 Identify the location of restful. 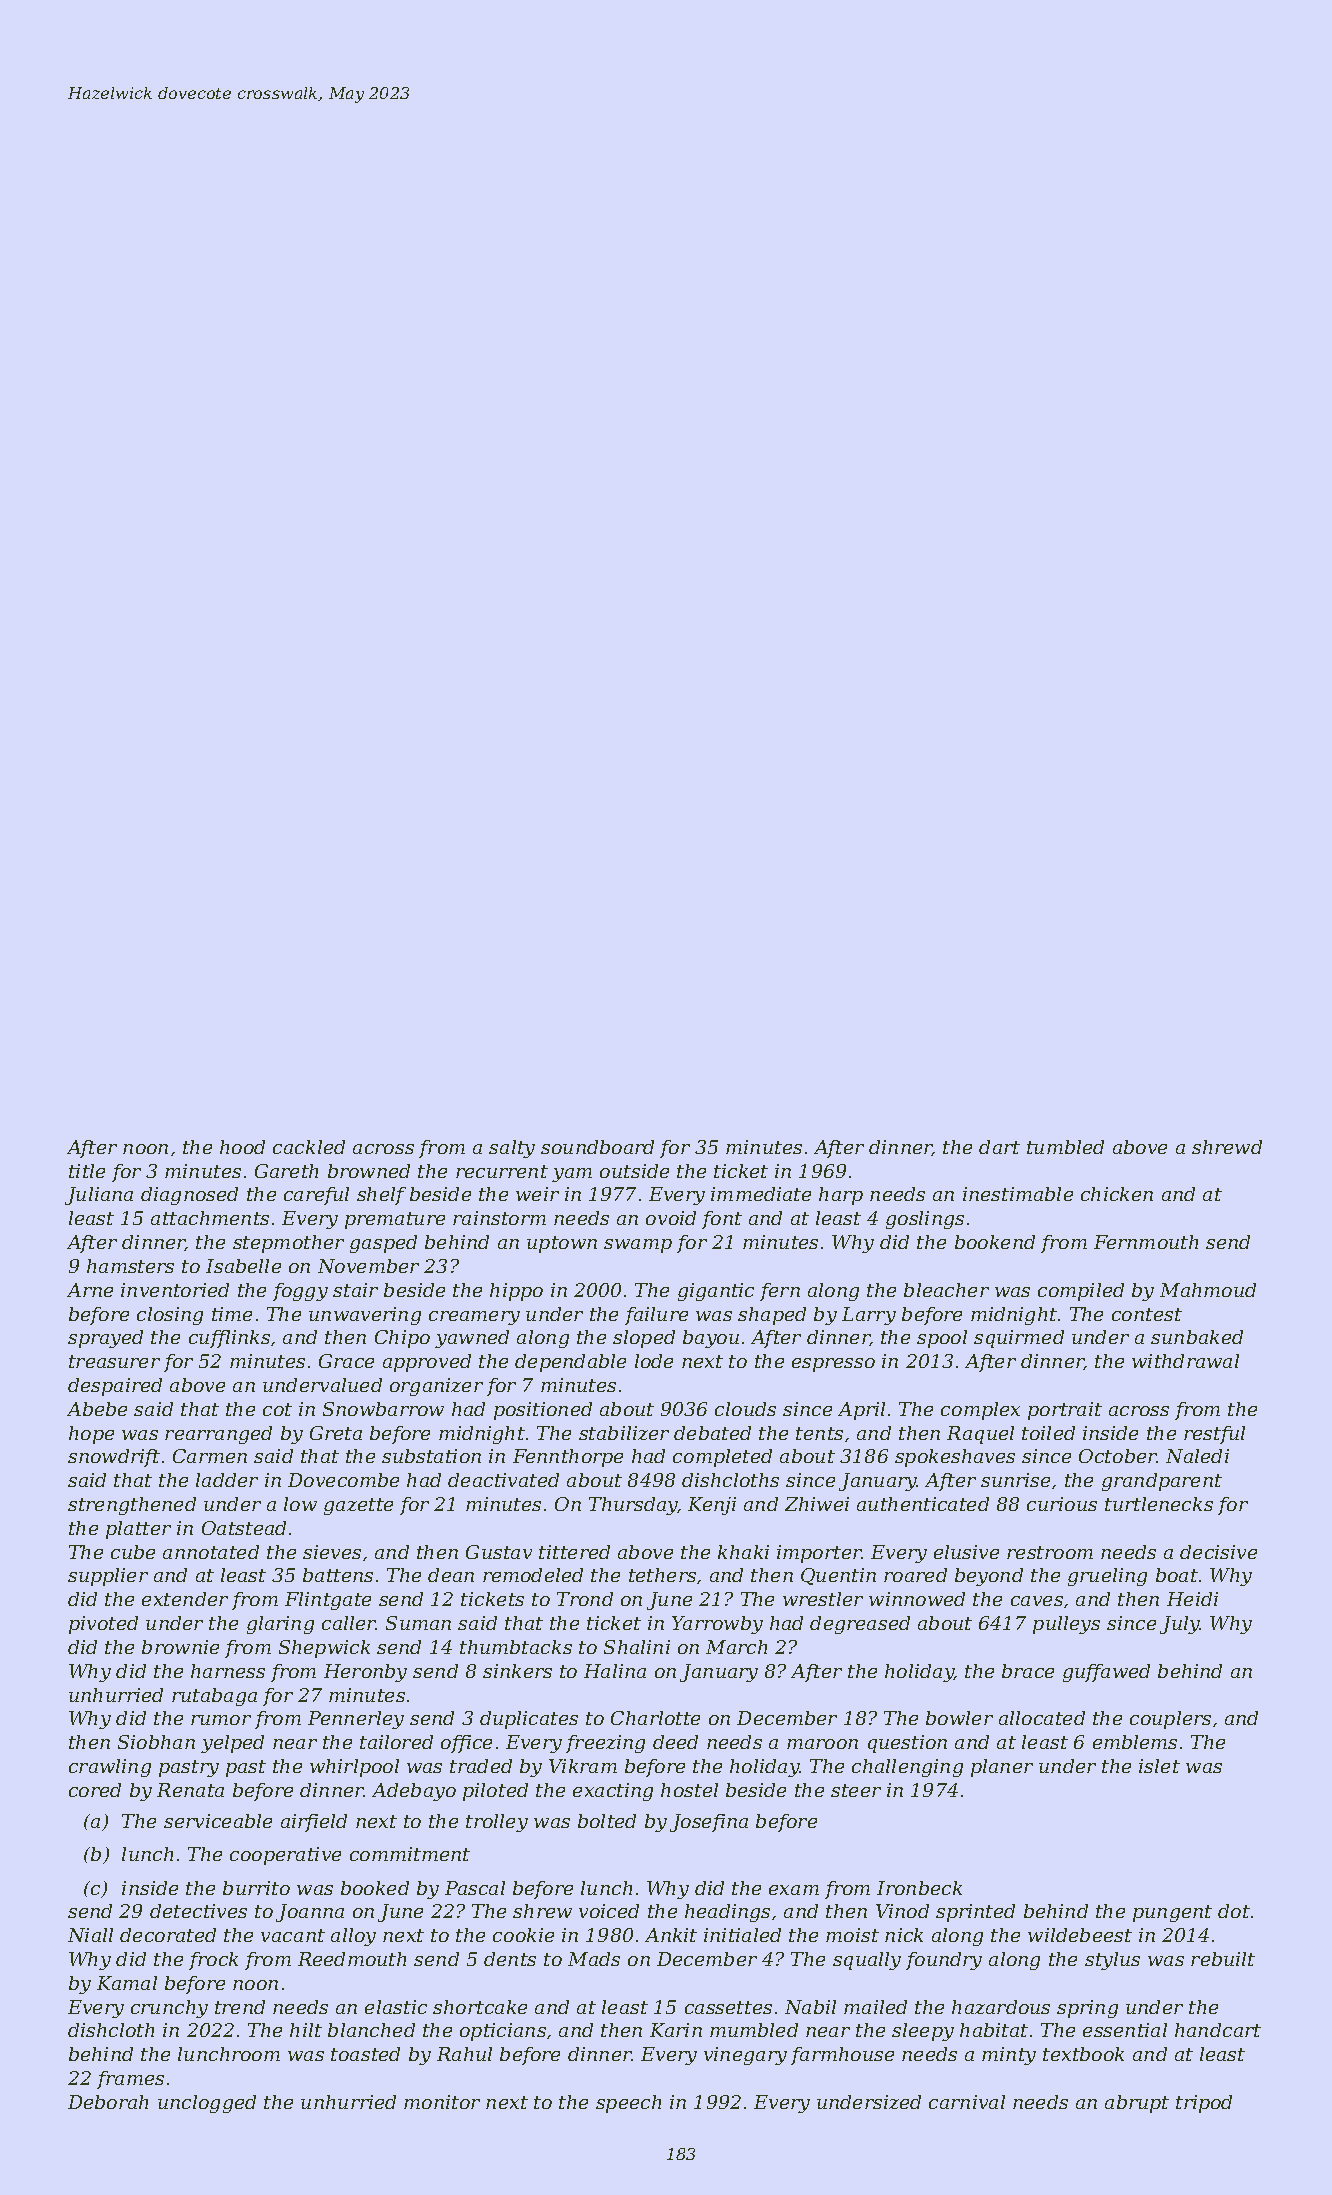
(1214, 1435).
